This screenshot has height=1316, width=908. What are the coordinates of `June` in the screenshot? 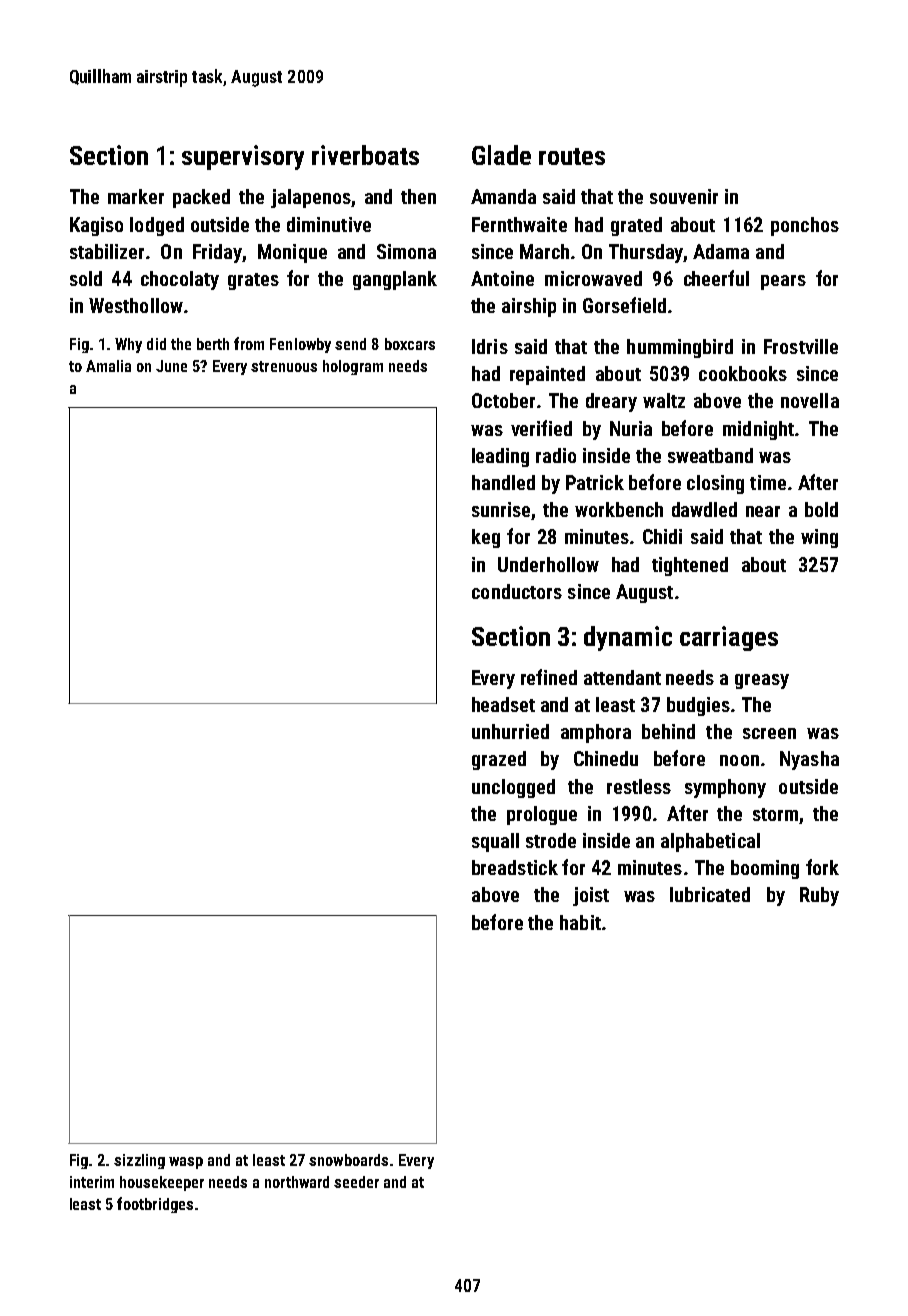 It's located at (171, 366).
